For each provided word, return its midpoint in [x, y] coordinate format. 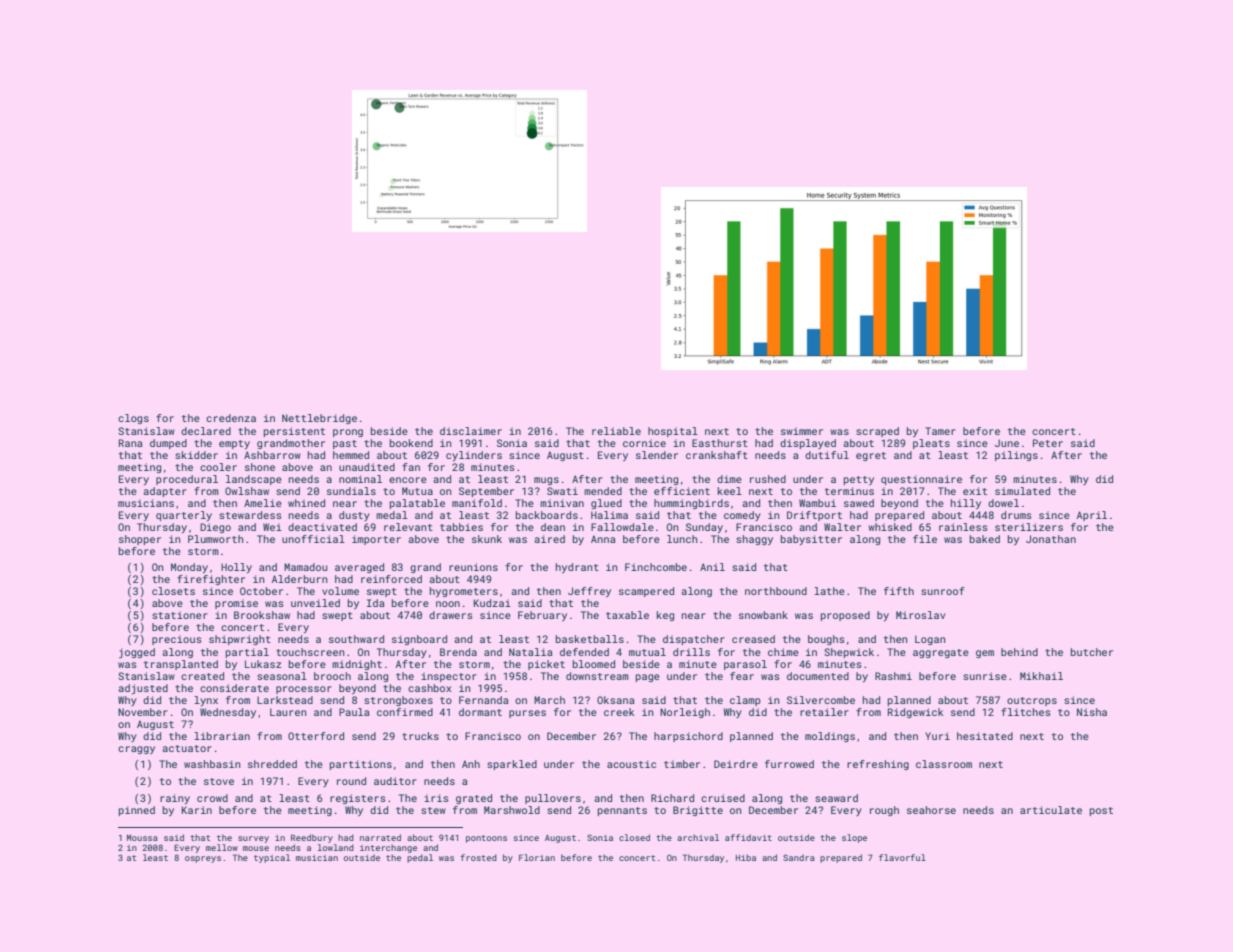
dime [729, 479]
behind [1019, 652]
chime [783, 652]
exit [975, 491]
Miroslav [920, 615]
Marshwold [512, 810]
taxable [627, 615]
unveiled [315, 603]
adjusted [143, 689]
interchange [388, 848]
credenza [231, 418]
